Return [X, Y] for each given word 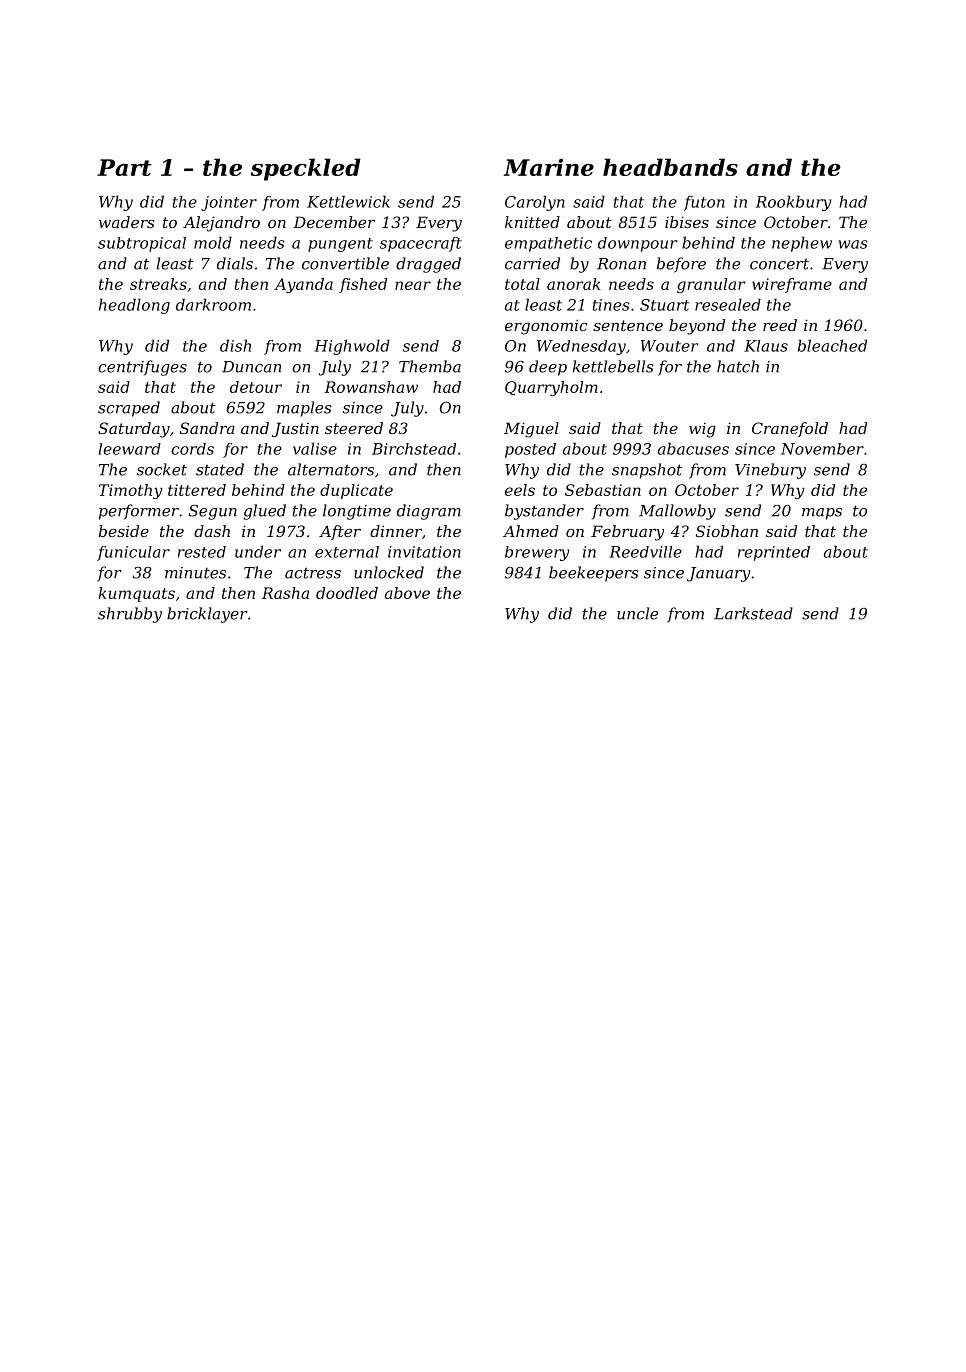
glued [264, 512]
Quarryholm [551, 388]
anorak [574, 284]
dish [235, 345]
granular [711, 285]
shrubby [130, 615]
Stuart [664, 305]
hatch [738, 366]
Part [124, 167]
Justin [295, 429]
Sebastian [603, 490]
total [522, 284]
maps [822, 514]
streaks [158, 284]
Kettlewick [348, 201]
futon [704, 203]
